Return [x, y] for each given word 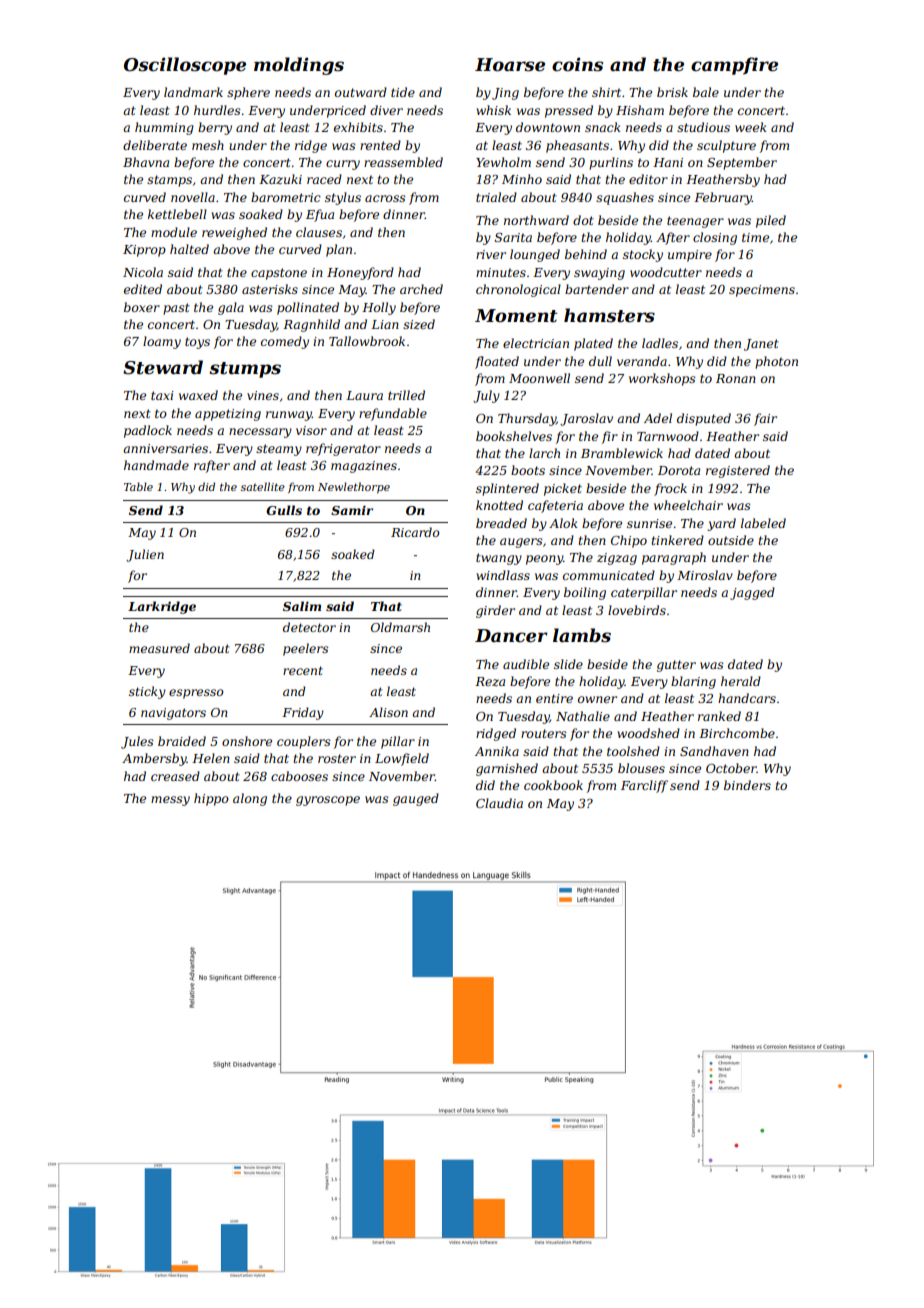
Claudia [499, 803]
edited [143, 289]
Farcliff [644, 786]
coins [577, 64]
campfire [734, 66]
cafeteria [555, 506]
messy [170, 801]
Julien [145, 555]
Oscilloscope [185, 66]
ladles [660, 343]
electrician [536, 343]
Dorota [679, 470]
